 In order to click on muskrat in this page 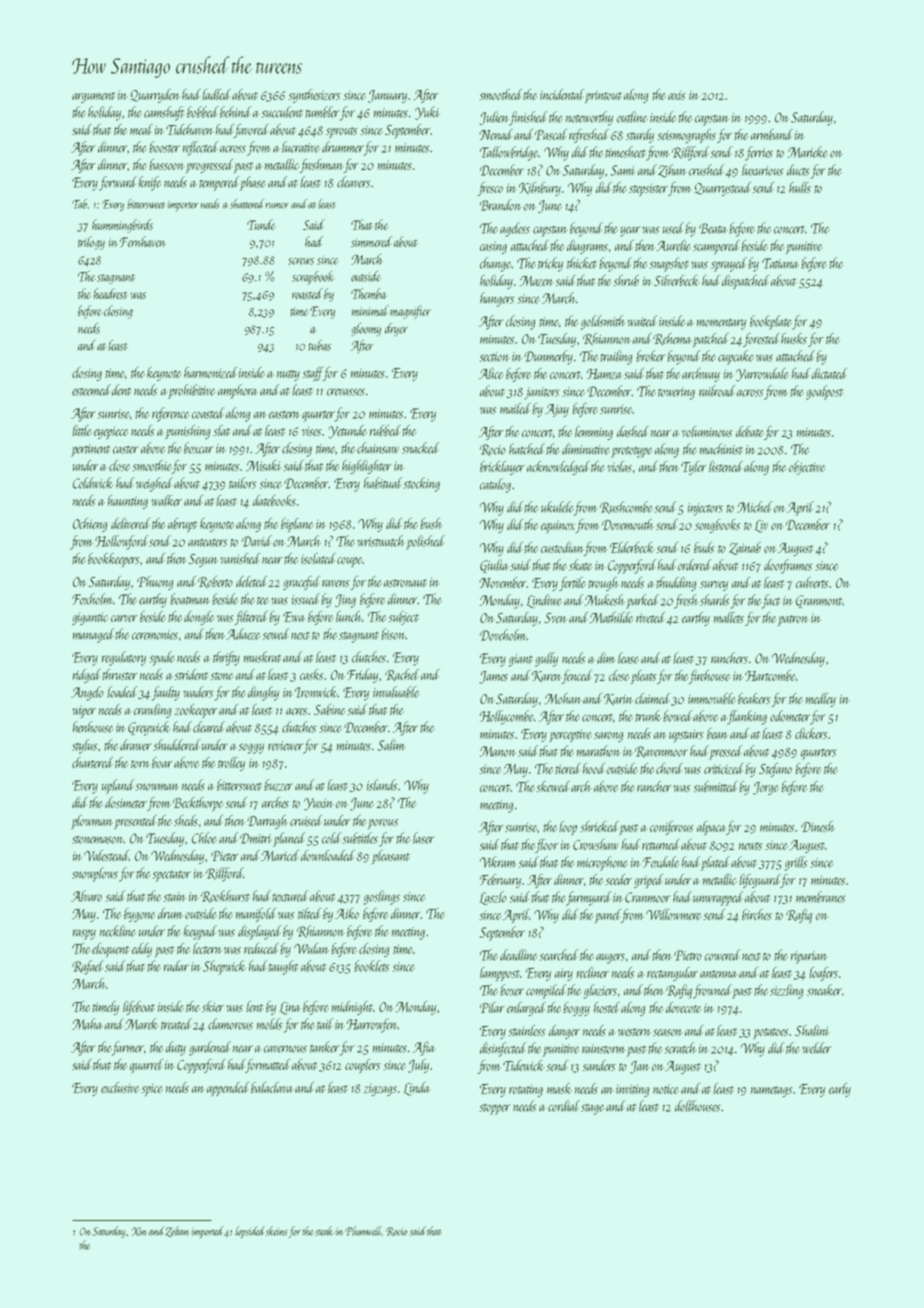, I will do `click(262, 657)`.
